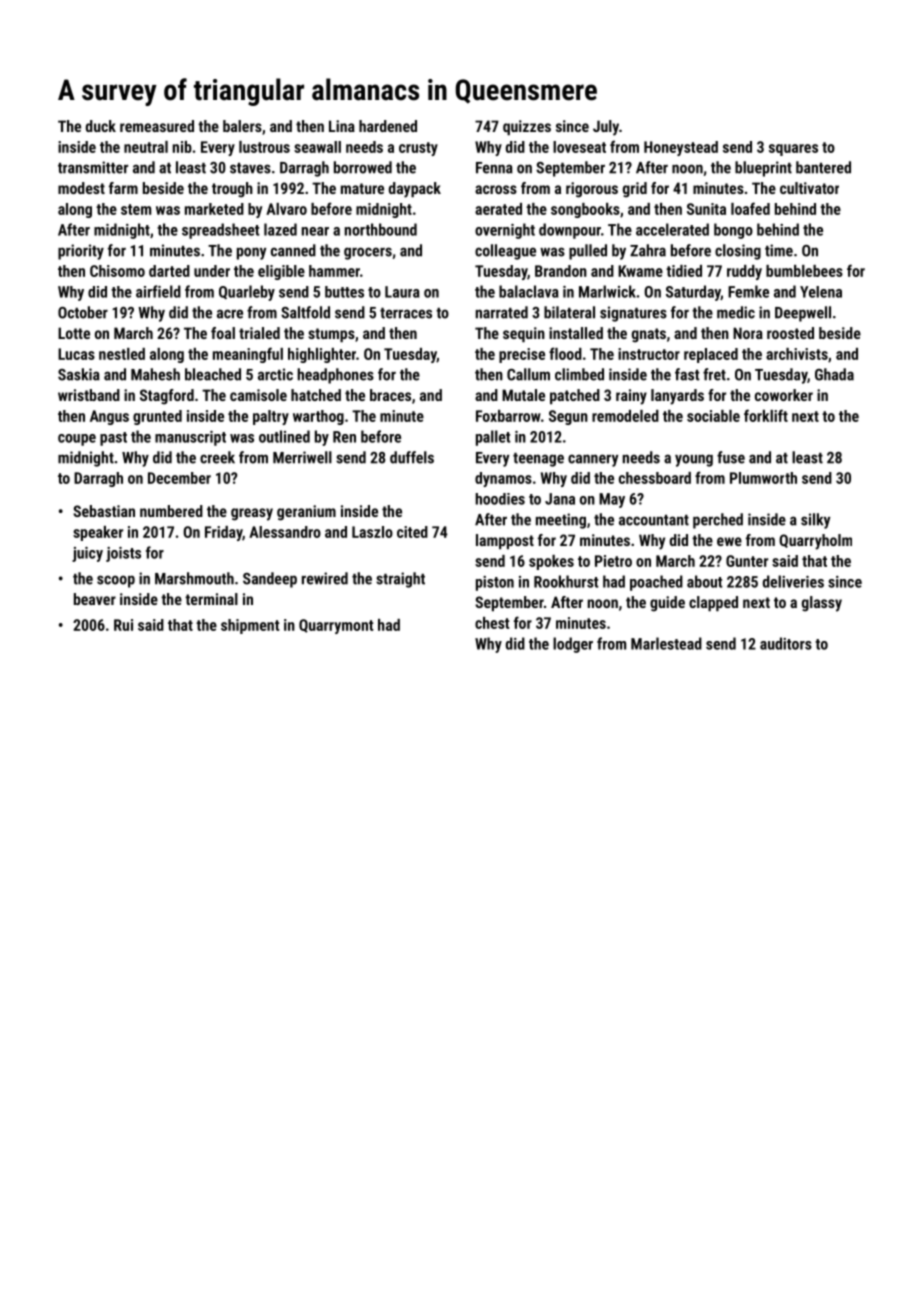  I want to click on medic, so click(736, 312).
